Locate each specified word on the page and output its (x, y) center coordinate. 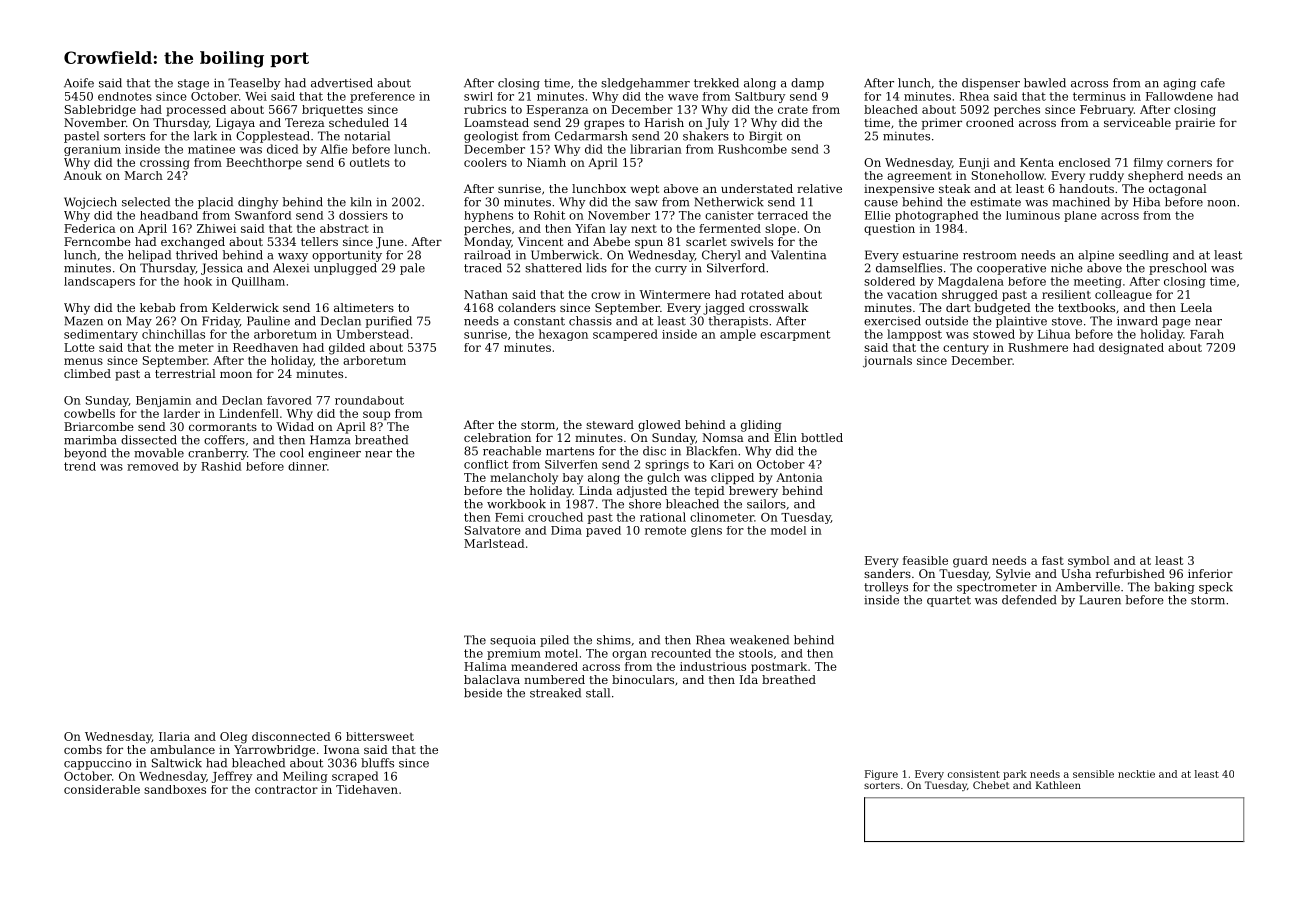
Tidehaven (367, 789)
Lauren (1100, 600)
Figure (881, 775)
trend (80, 466)
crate (793, 110)
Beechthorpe (264, 163)
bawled (1045, 83)
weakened (759, 640)
